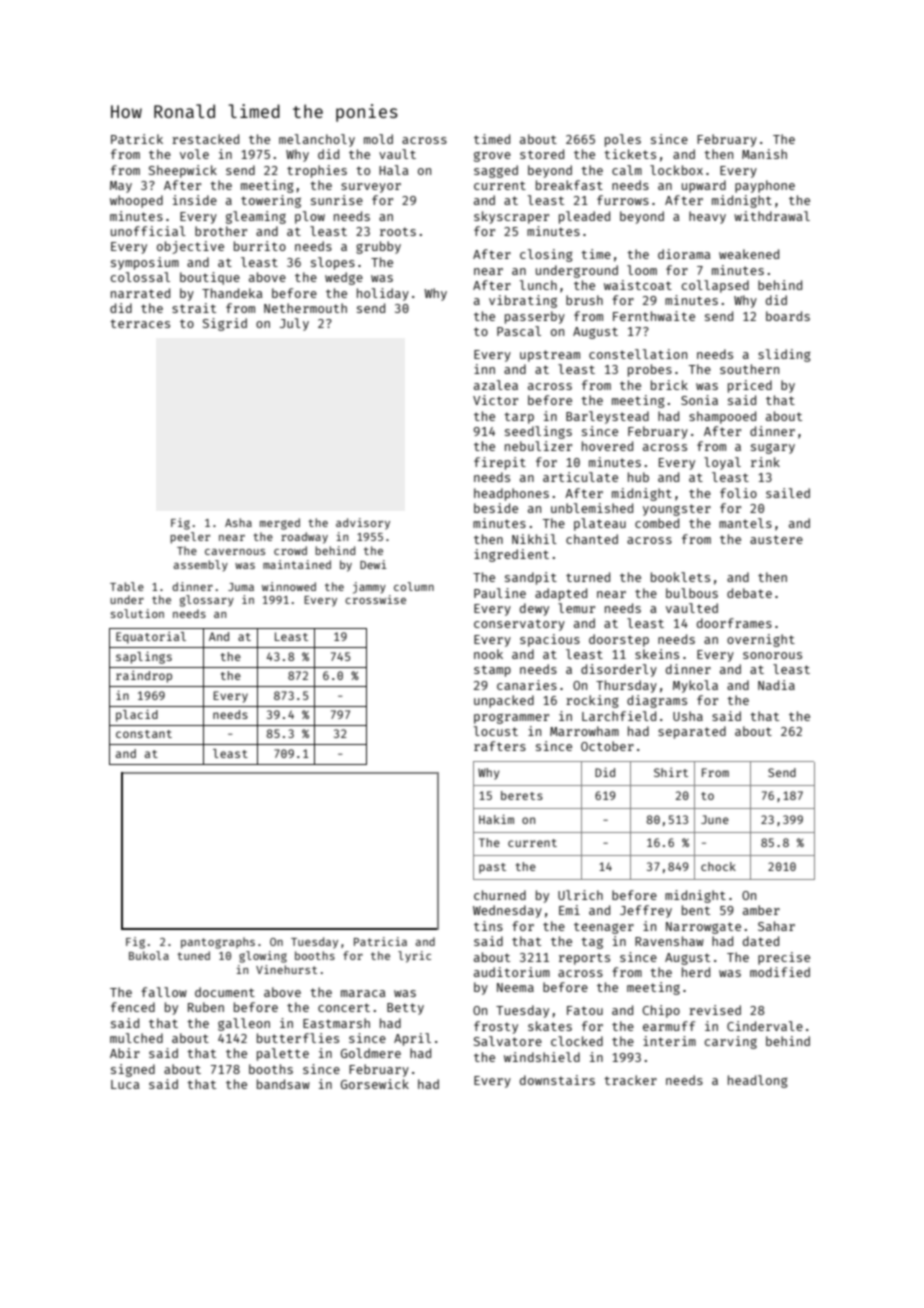 The image size is (924, 1308). What do you see at coordinates (144, 734) in the screenshot?
I see `constant` at bounding box center [144, 734].
